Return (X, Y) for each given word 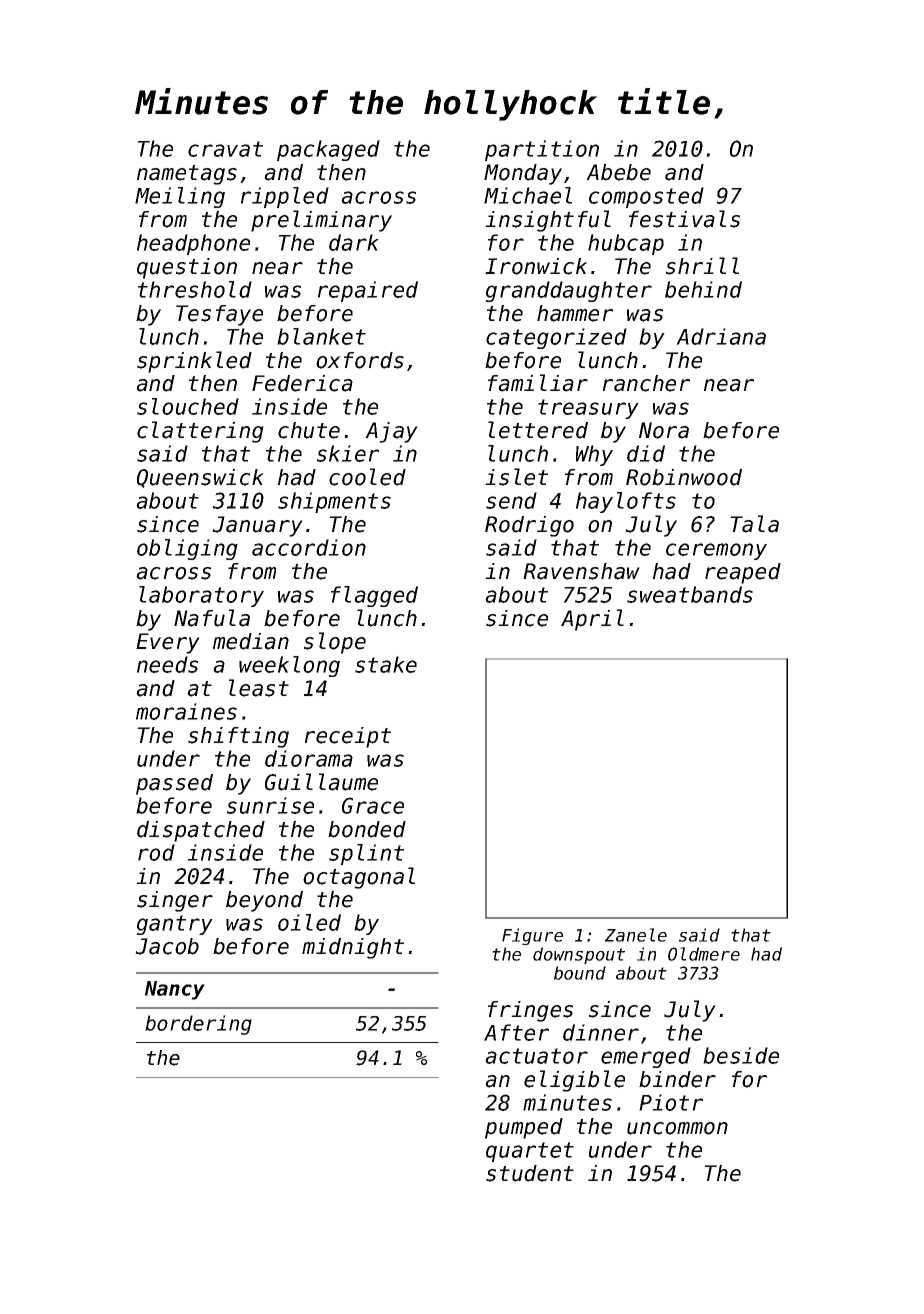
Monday (523, 174)
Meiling (180, 197)
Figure (532, 936)
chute (309, 430)
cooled (367, 477)
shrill (702, 266)
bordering (198, 1025)
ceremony (716, 551)
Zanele (636, 935)
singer (175, 901)
